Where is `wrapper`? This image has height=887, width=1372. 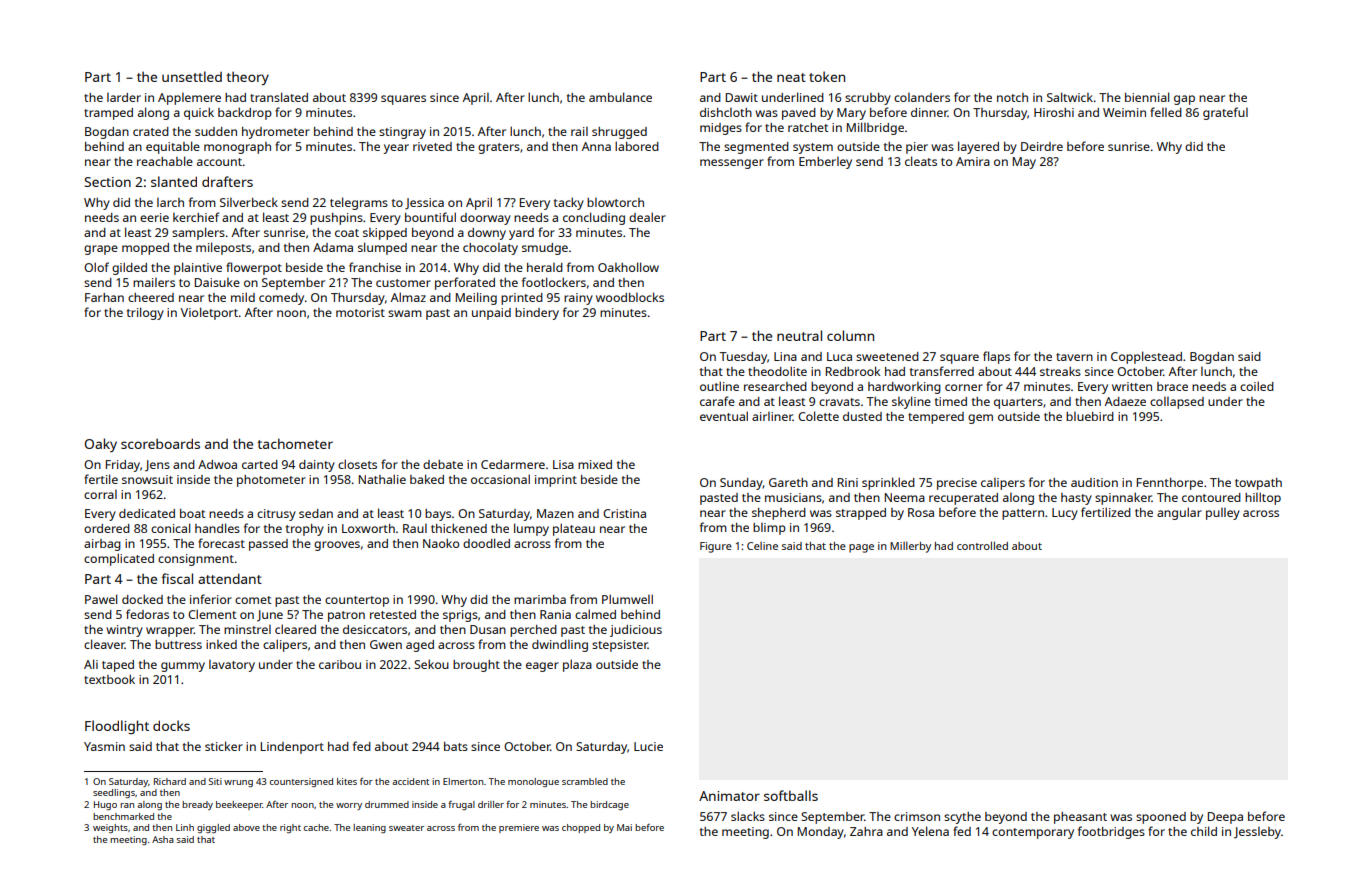
wrapper is located at coordinates (170, 632).
